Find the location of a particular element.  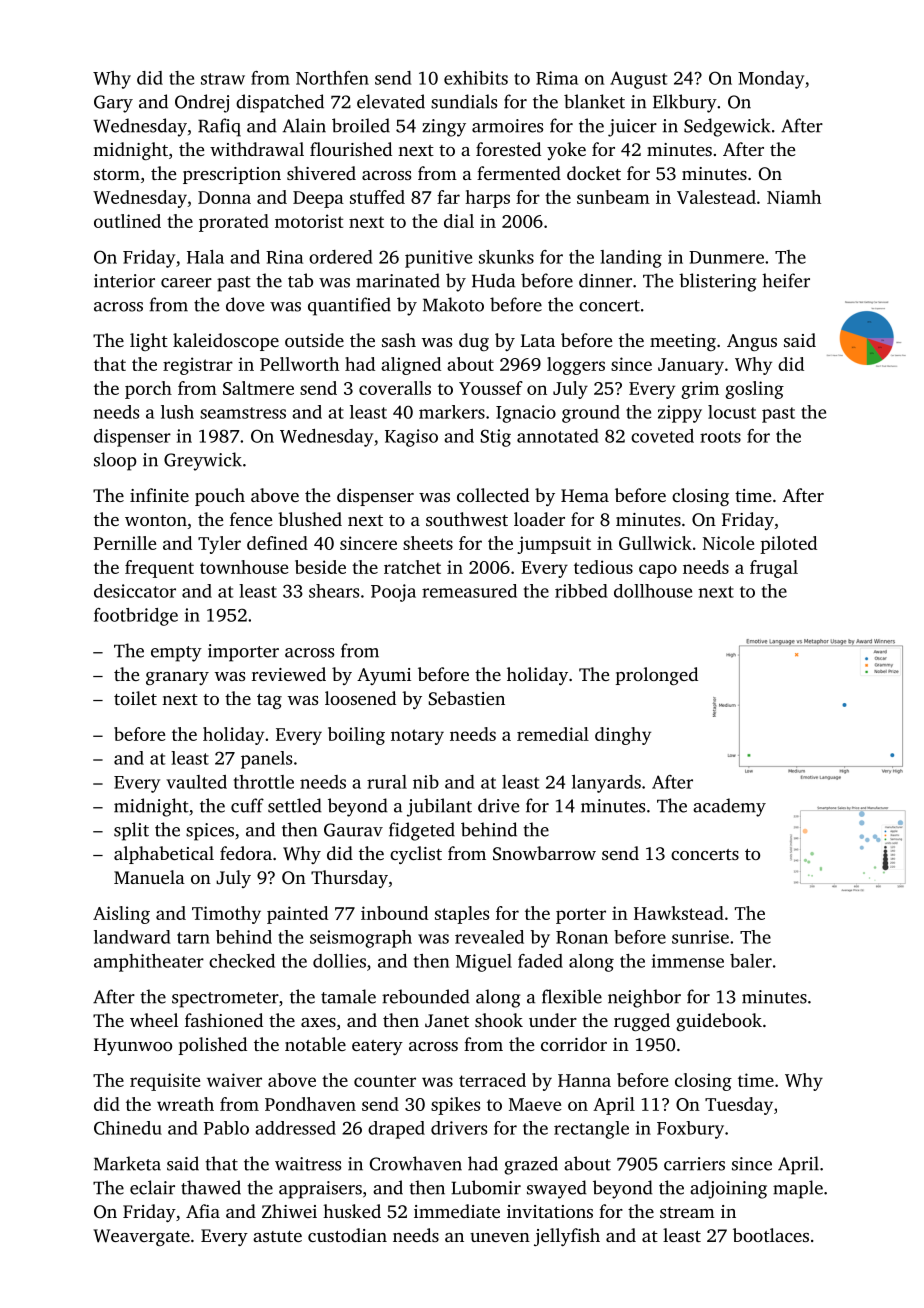

meeting is located at coordinates (683, 342).
